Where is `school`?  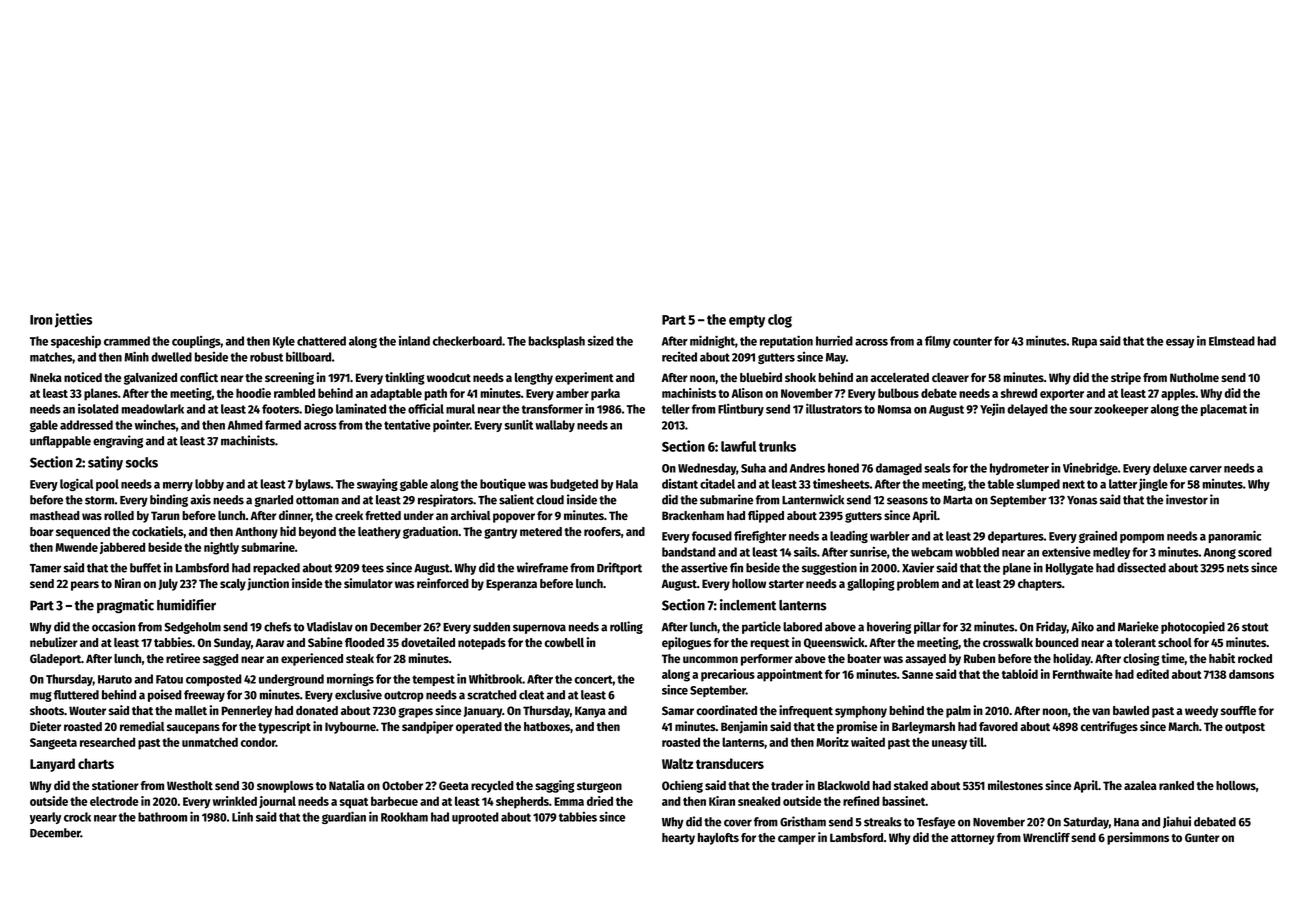 school is located at coordinates (1175, 642).
